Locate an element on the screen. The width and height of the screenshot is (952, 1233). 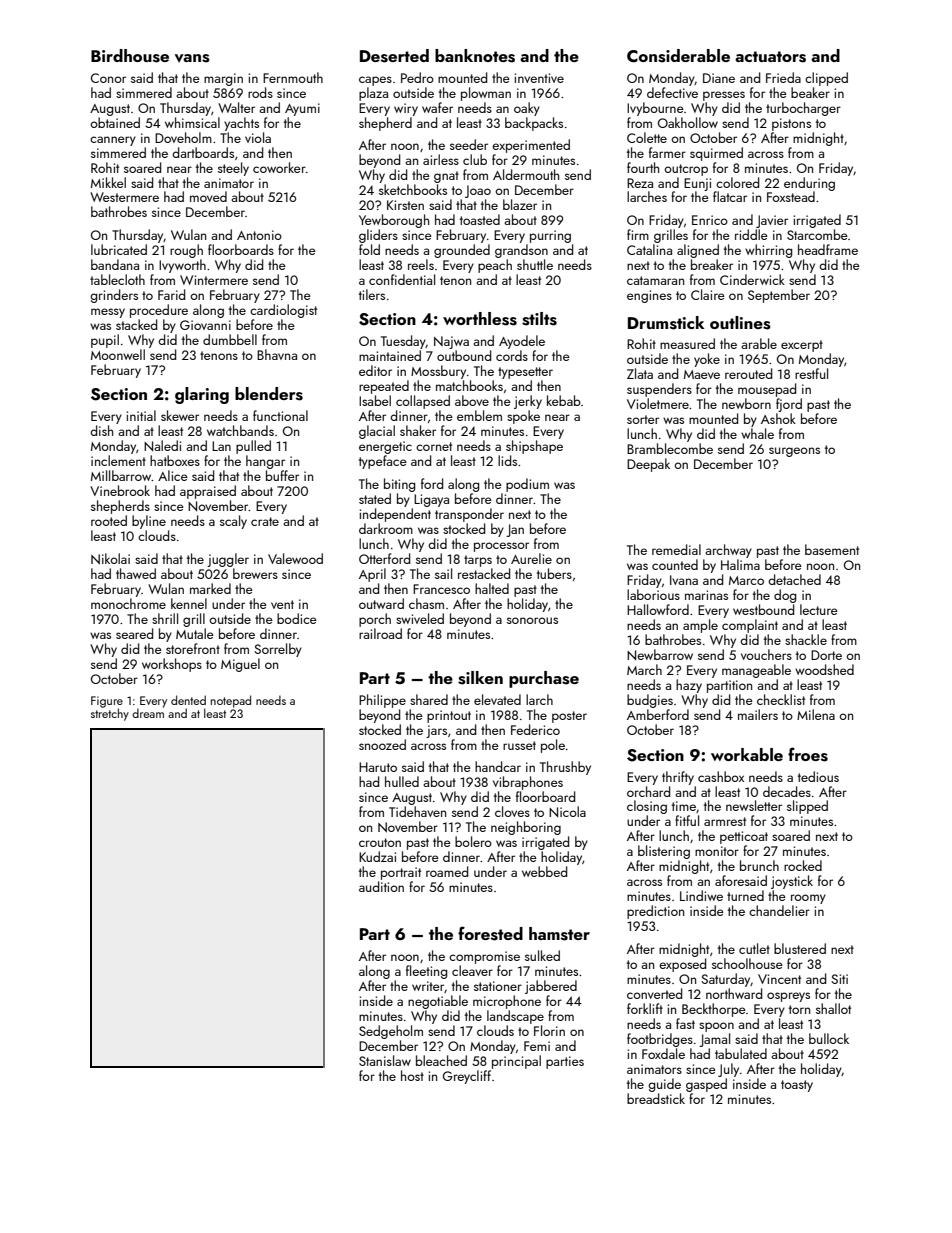
toasty is located at coordinates (797, 1086).
